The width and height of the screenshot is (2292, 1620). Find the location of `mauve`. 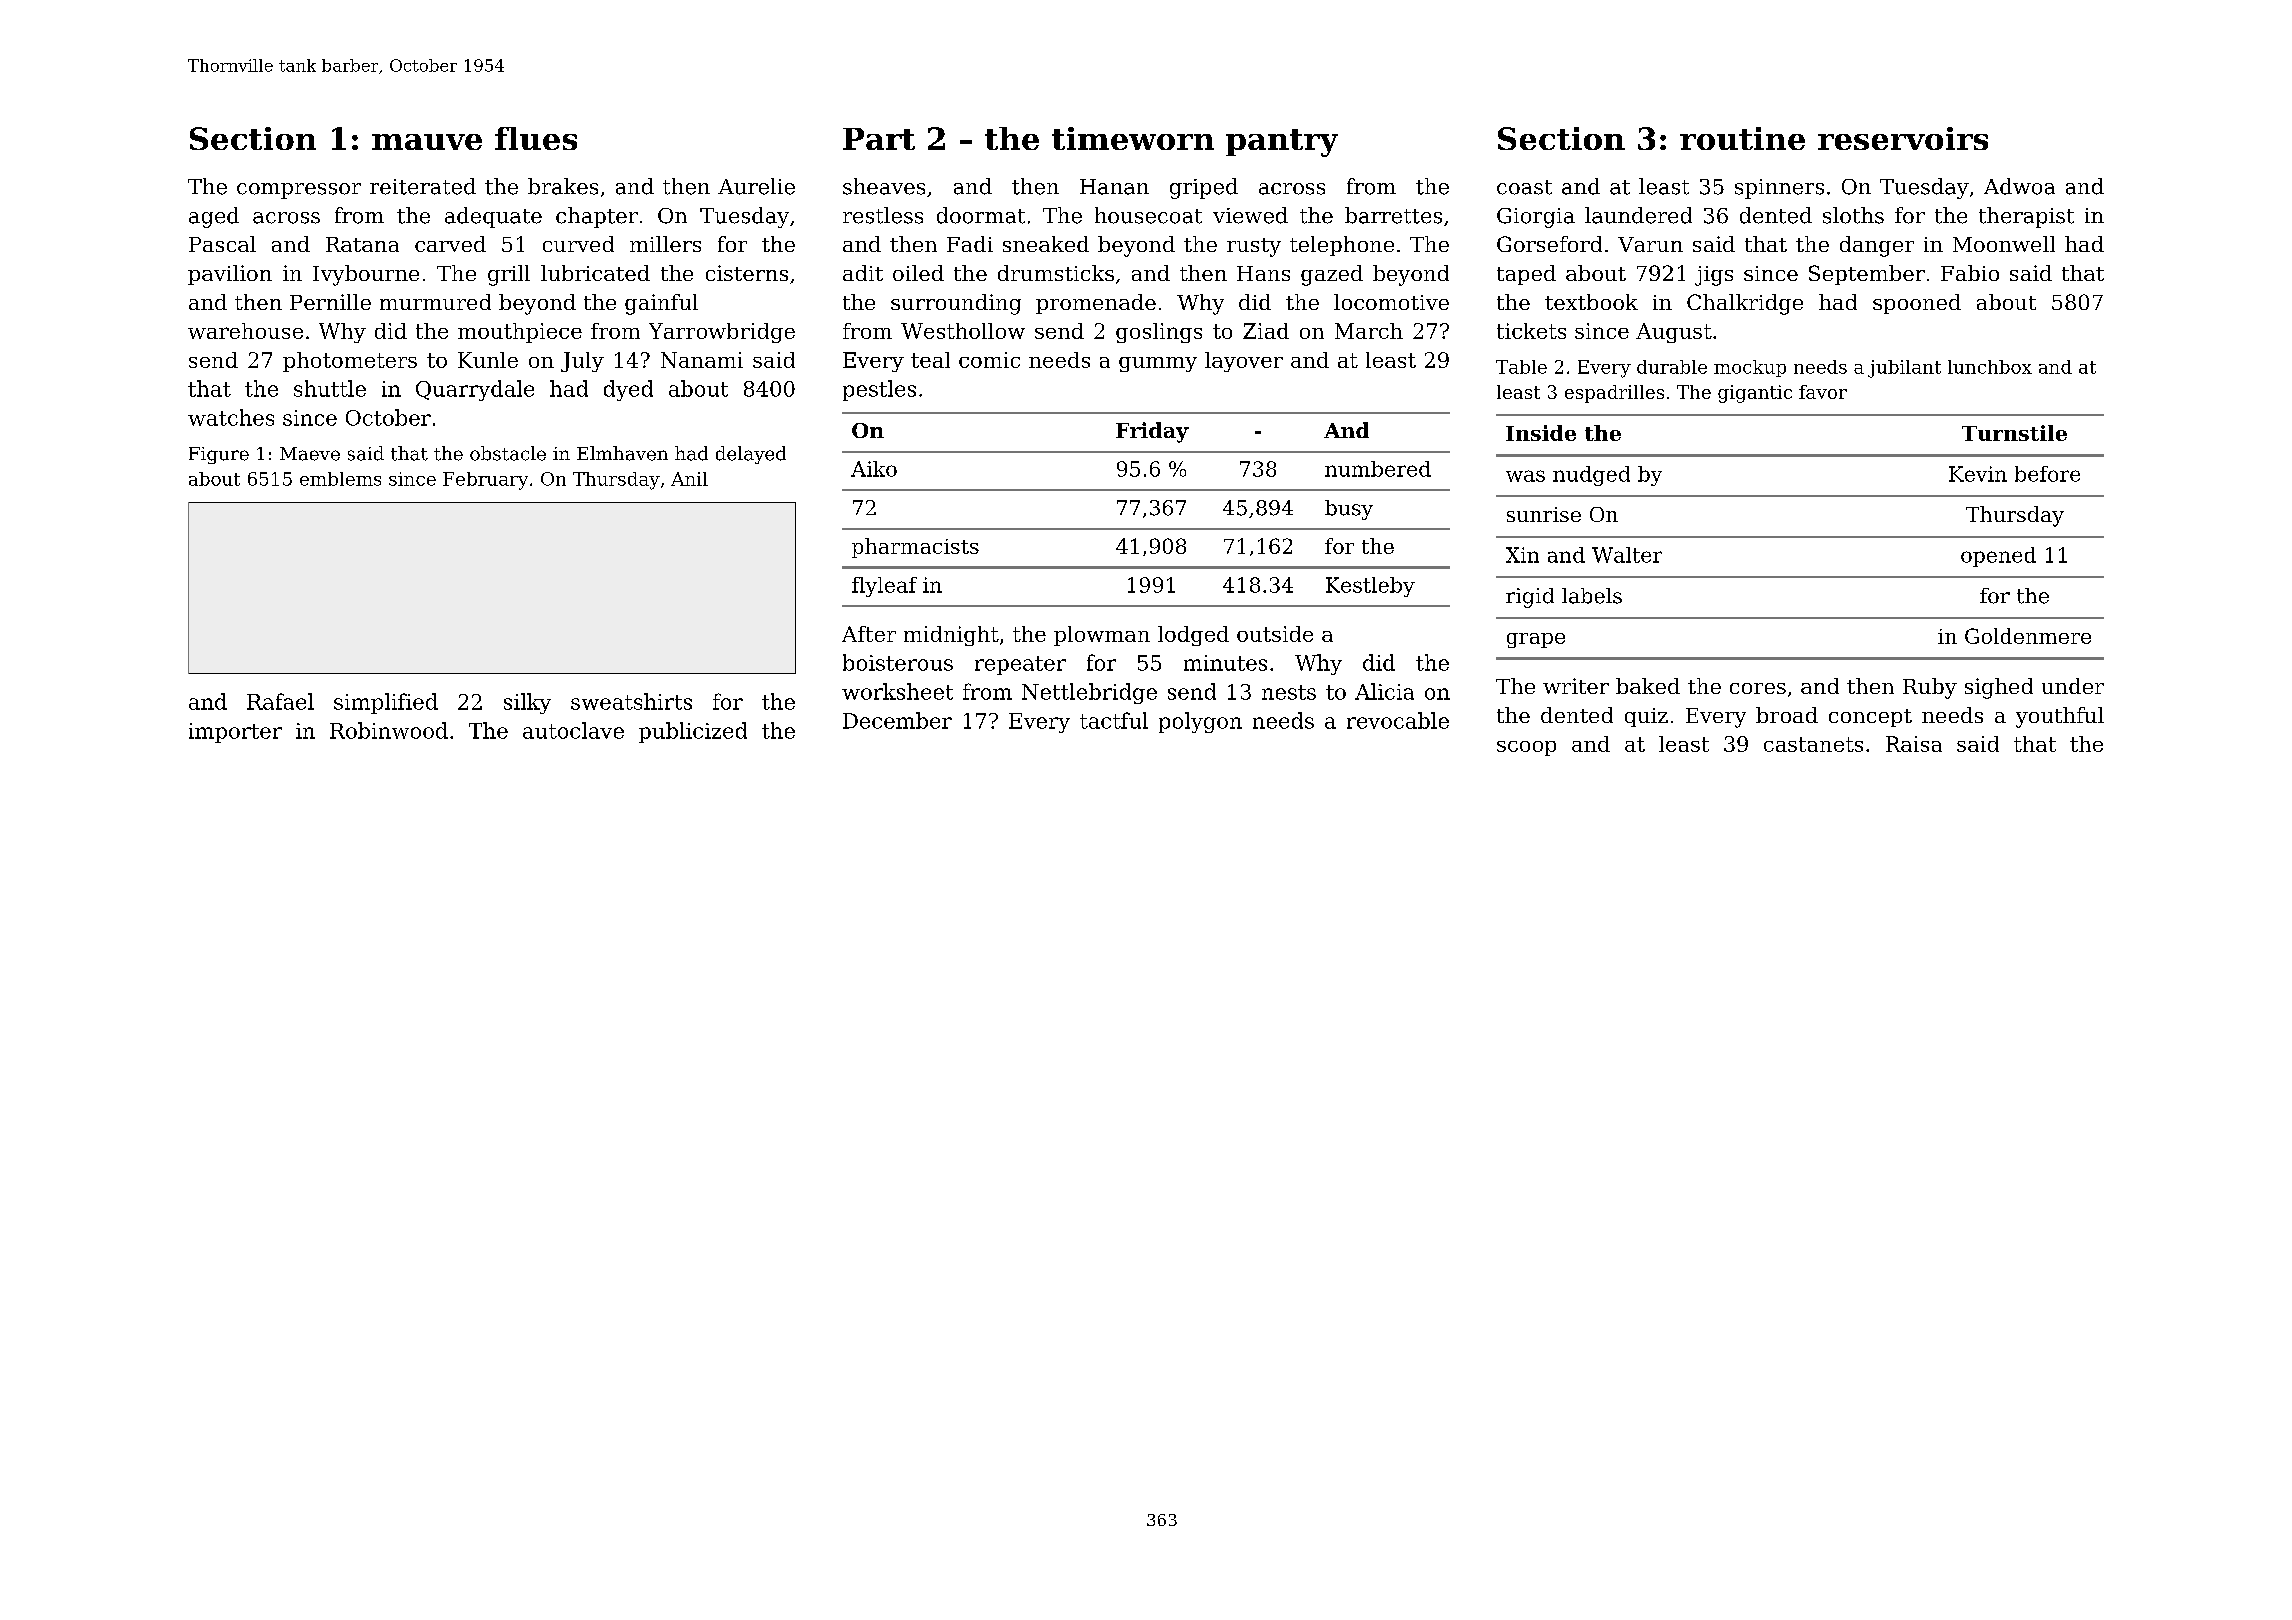

mauve is located at coordinates (427, 142).
